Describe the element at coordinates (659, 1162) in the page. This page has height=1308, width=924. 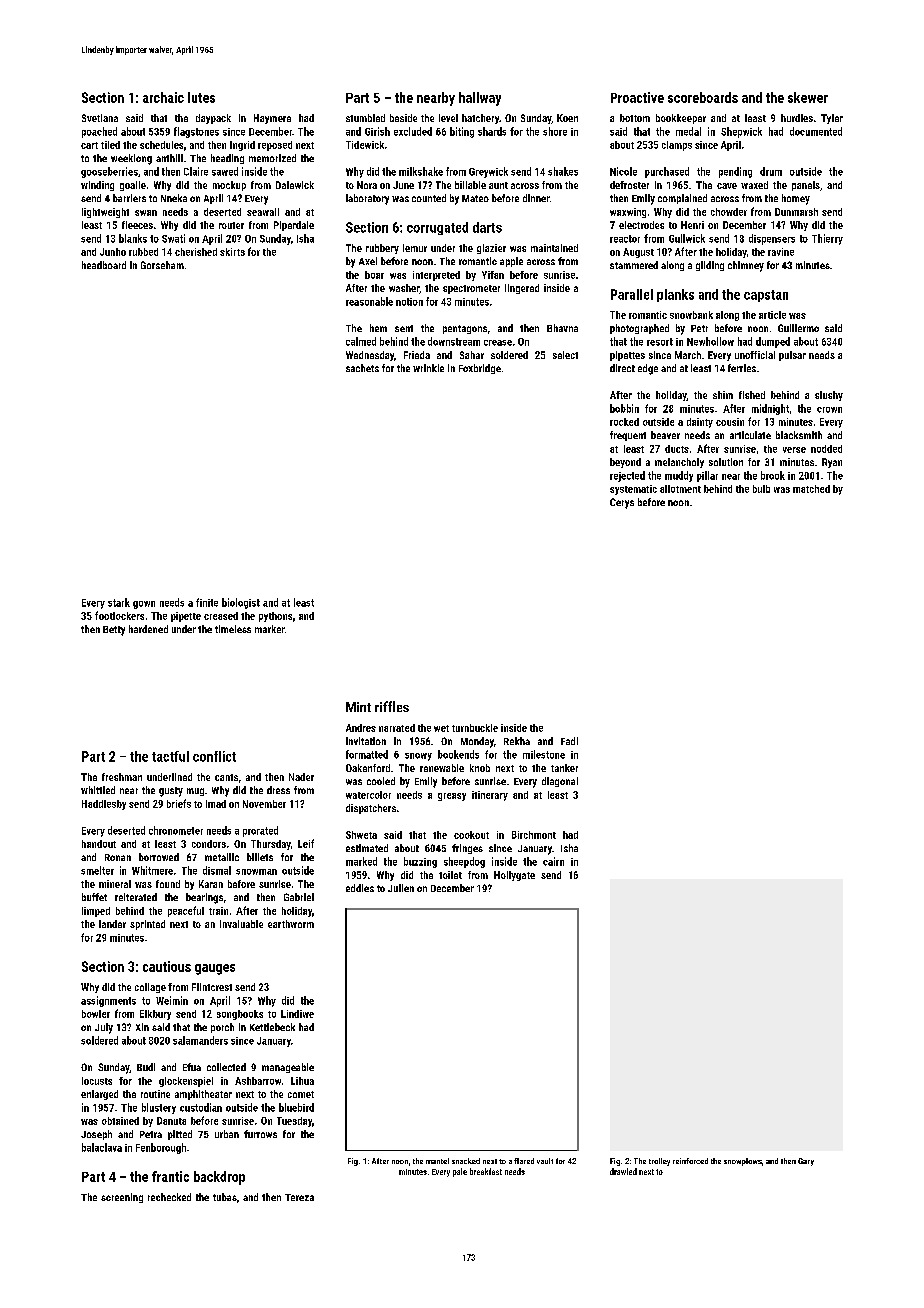
I see `trolley` at that location.
